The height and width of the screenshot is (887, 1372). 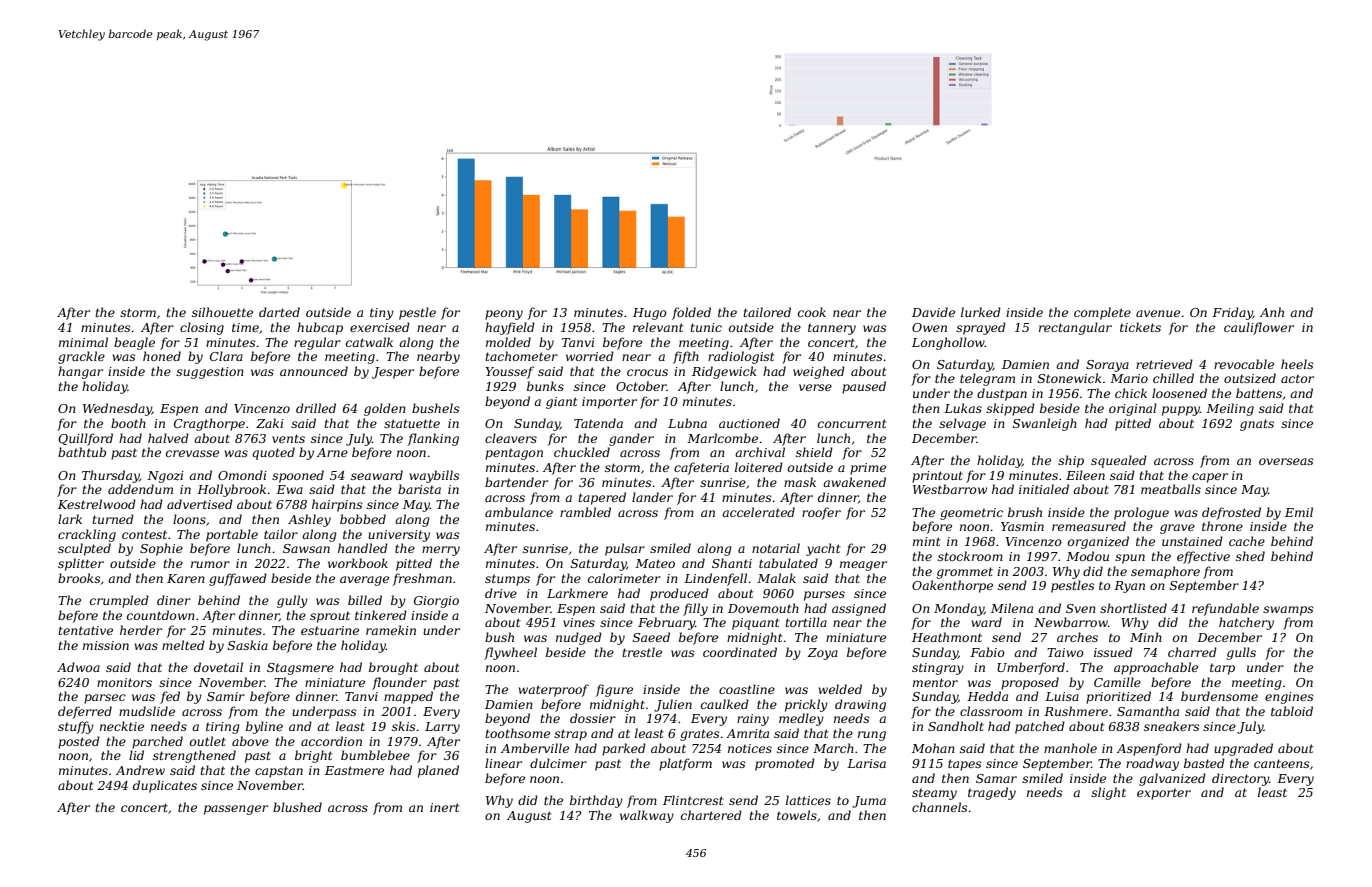 I want to click on tiny, so click(x=382, y=314).
